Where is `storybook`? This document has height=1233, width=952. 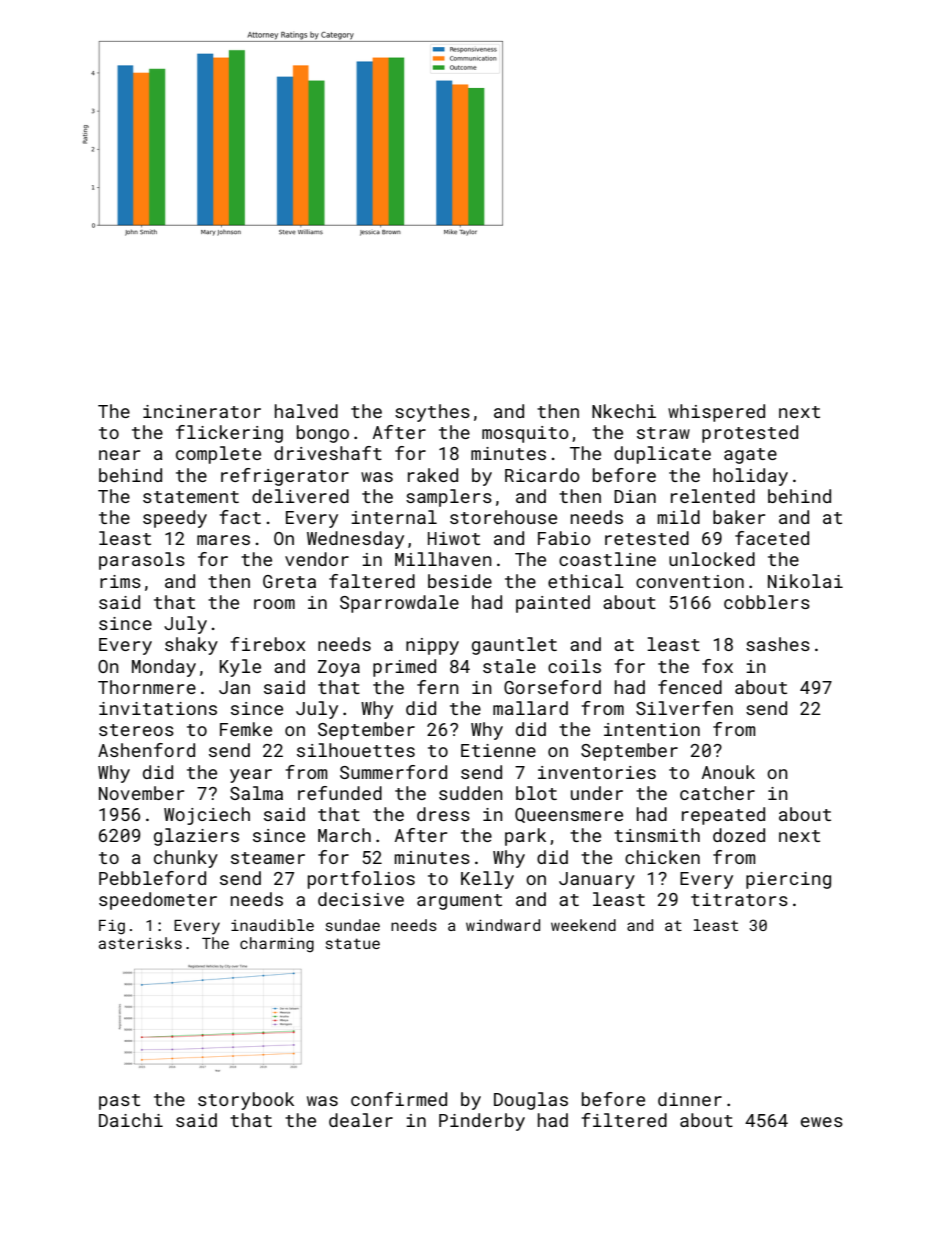
storybook is located at coordinates (246, 1101).
